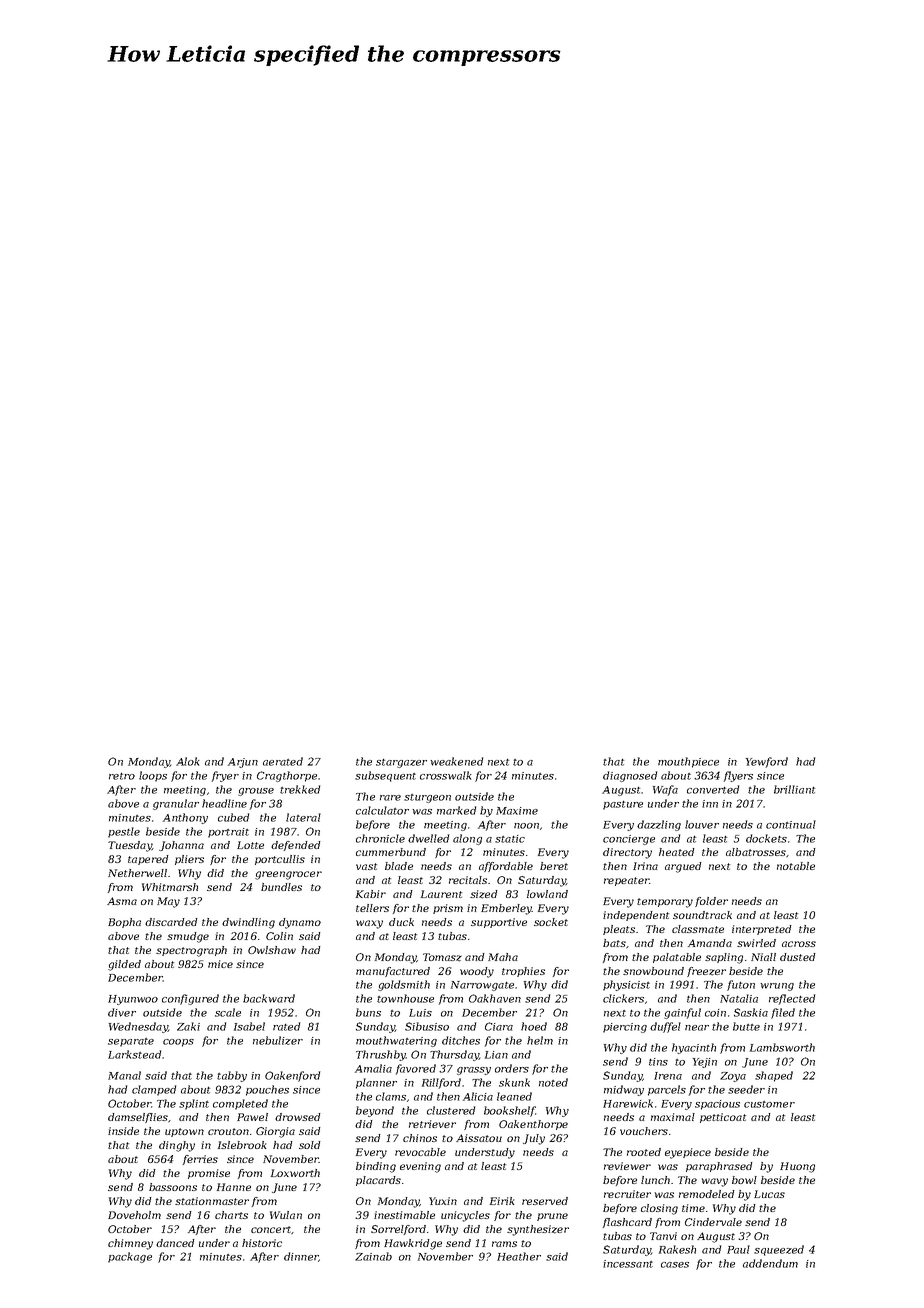 The height and width of the image is (1308, 924). Describe the element at coordinates (673, 1117) in the image. I see `maximal` at that location.
